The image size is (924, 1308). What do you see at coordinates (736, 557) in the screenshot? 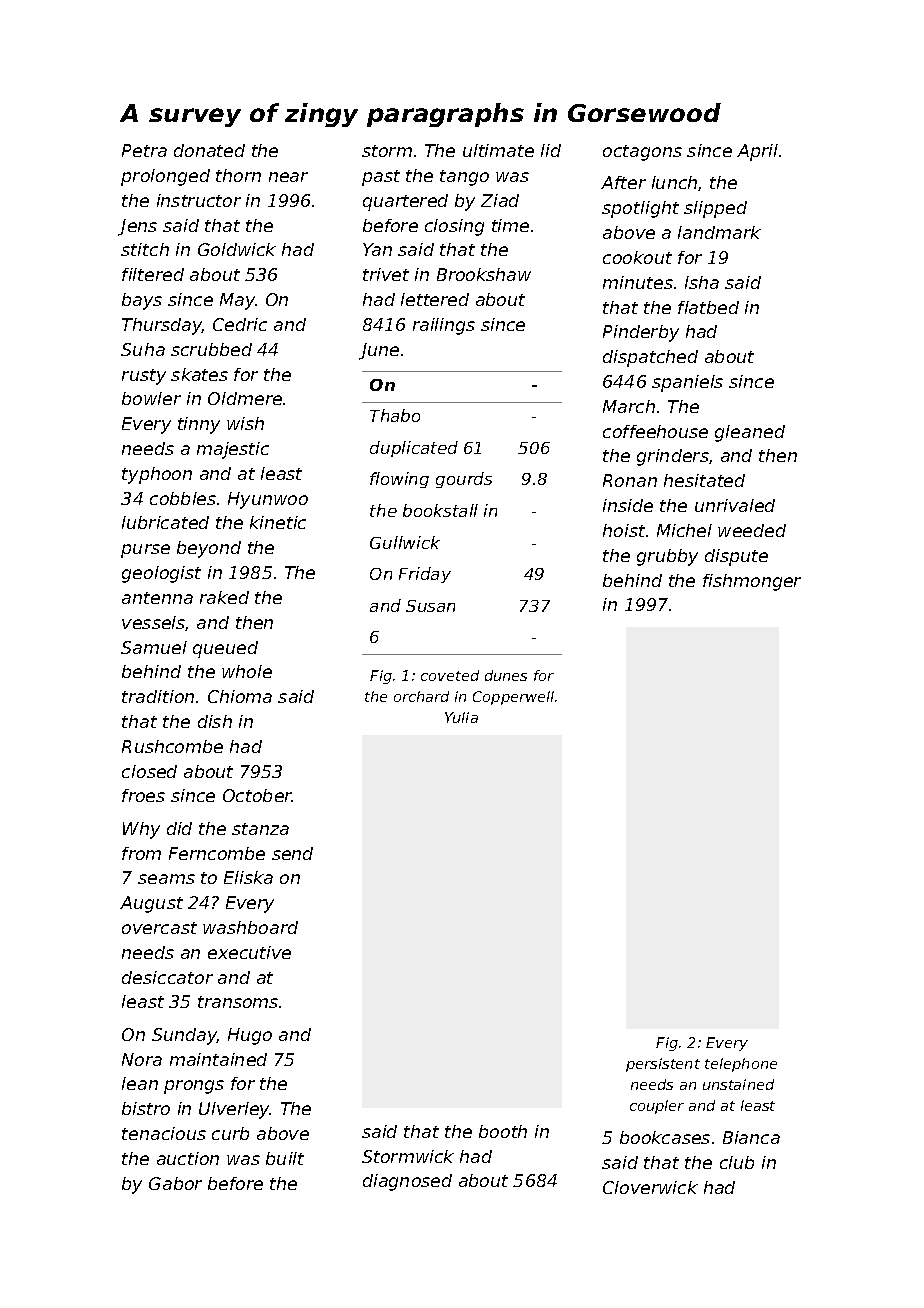
I see `dispute` at bounding box center [736, 557].
